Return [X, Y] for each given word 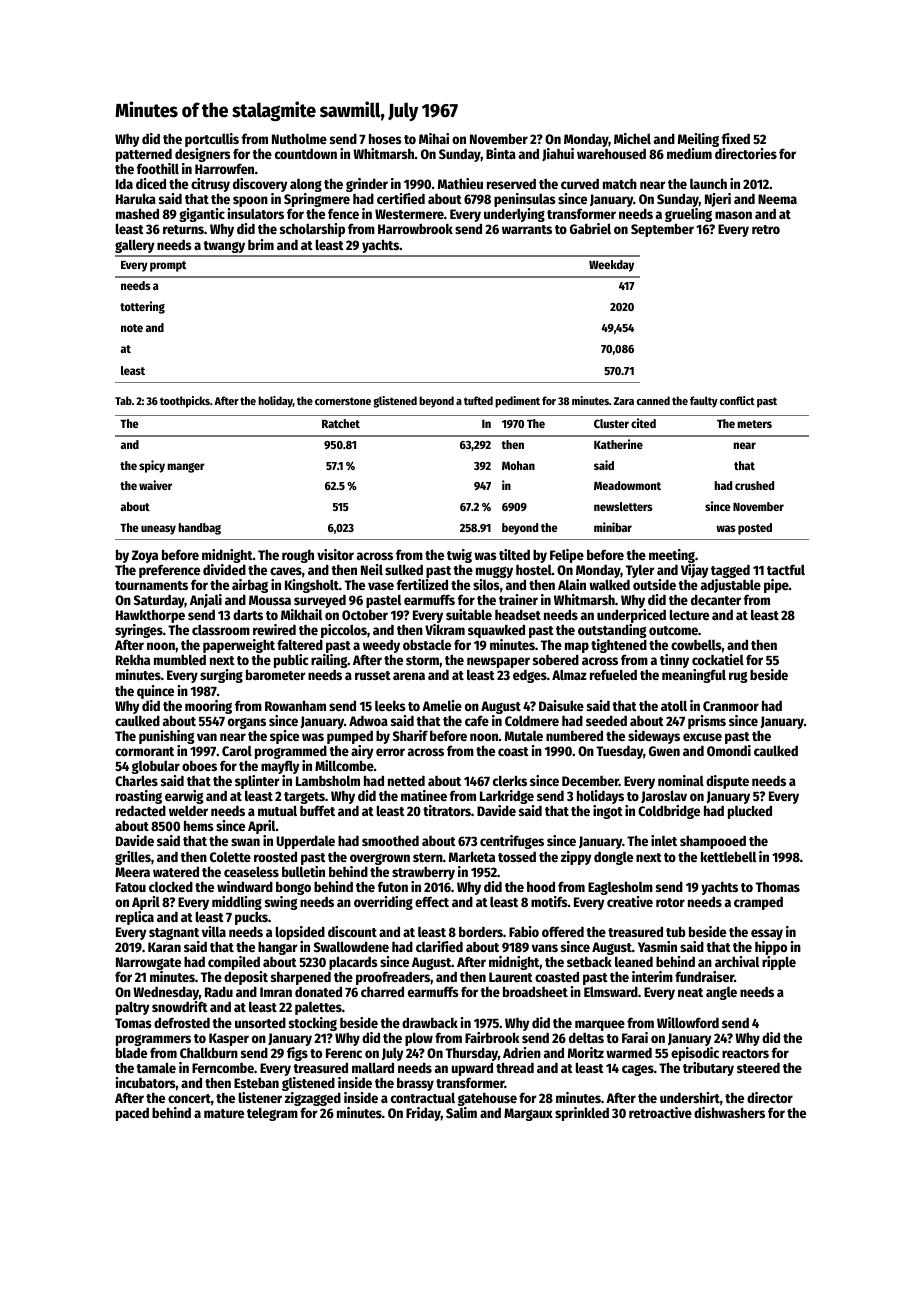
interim [652, 976]
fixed [736, 138]
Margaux [528, 1114]
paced [132, 1114]
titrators [447, 810]
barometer [276, 675]
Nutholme [299, 138]
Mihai [434, 138]
